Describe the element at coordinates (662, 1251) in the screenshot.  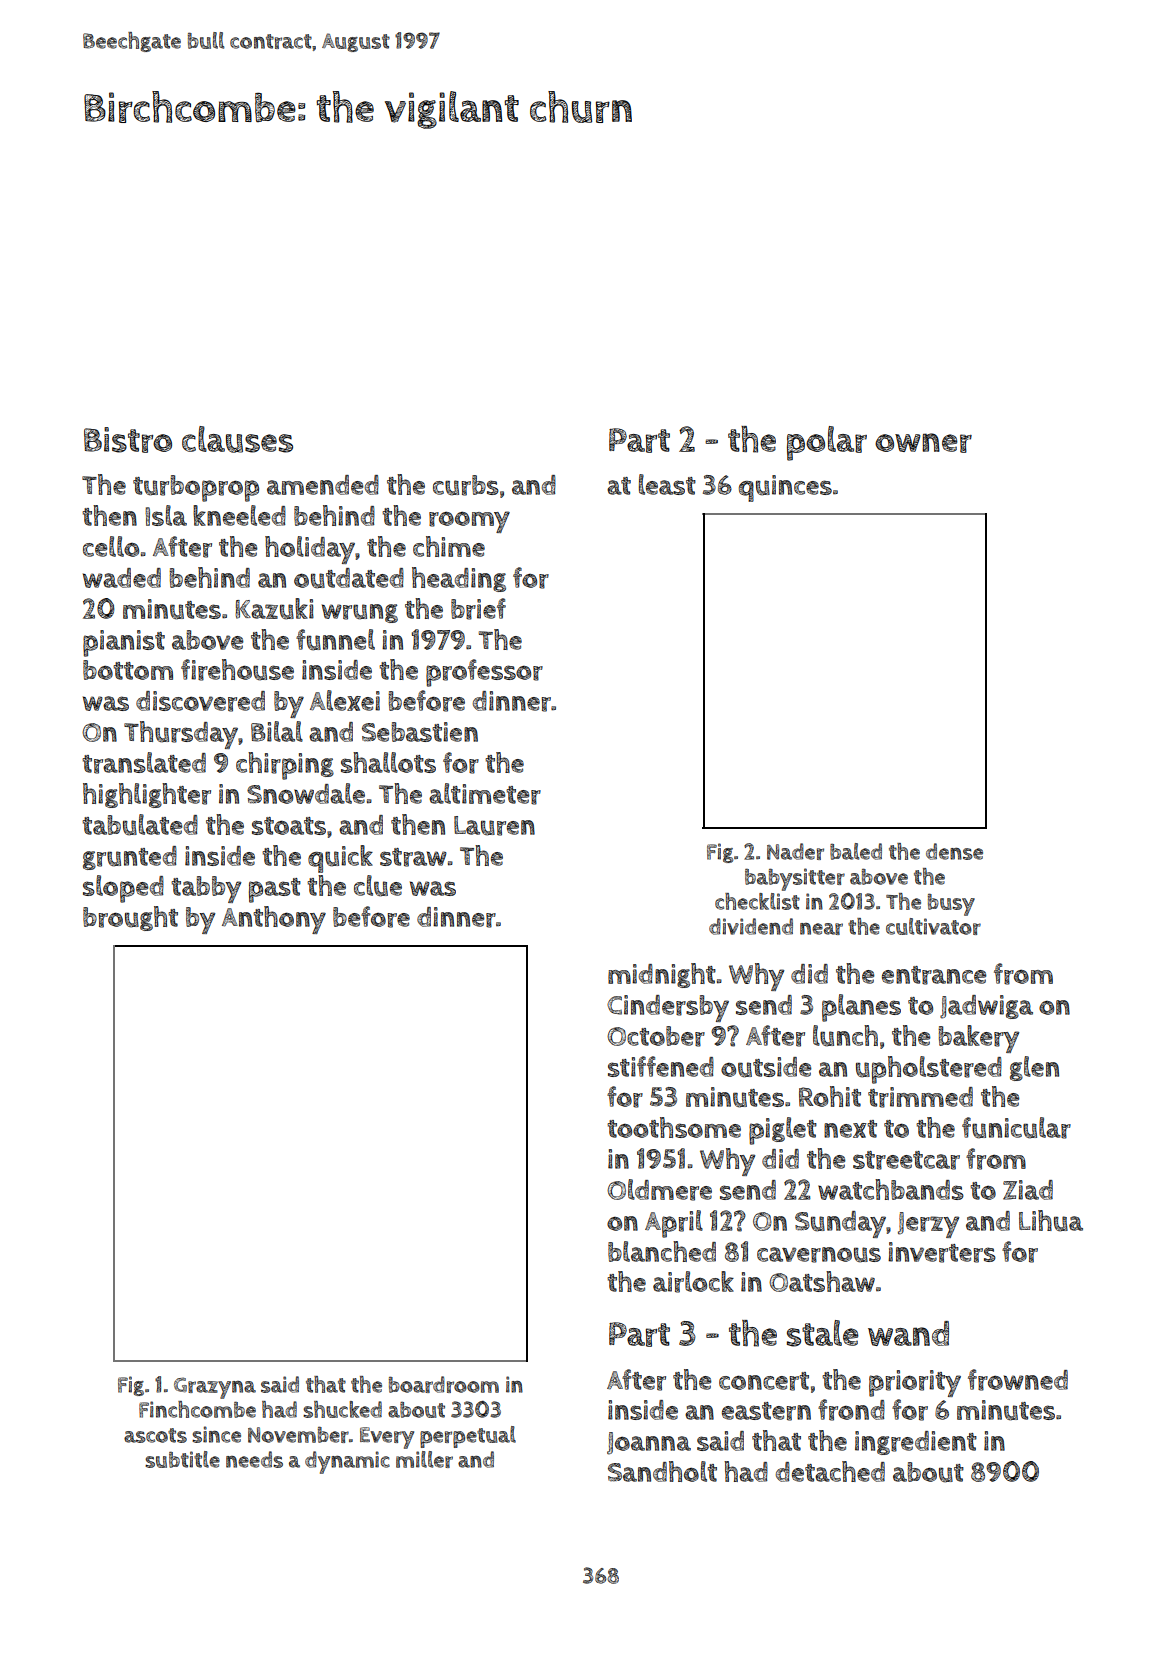
I see `blanched` at that location.
